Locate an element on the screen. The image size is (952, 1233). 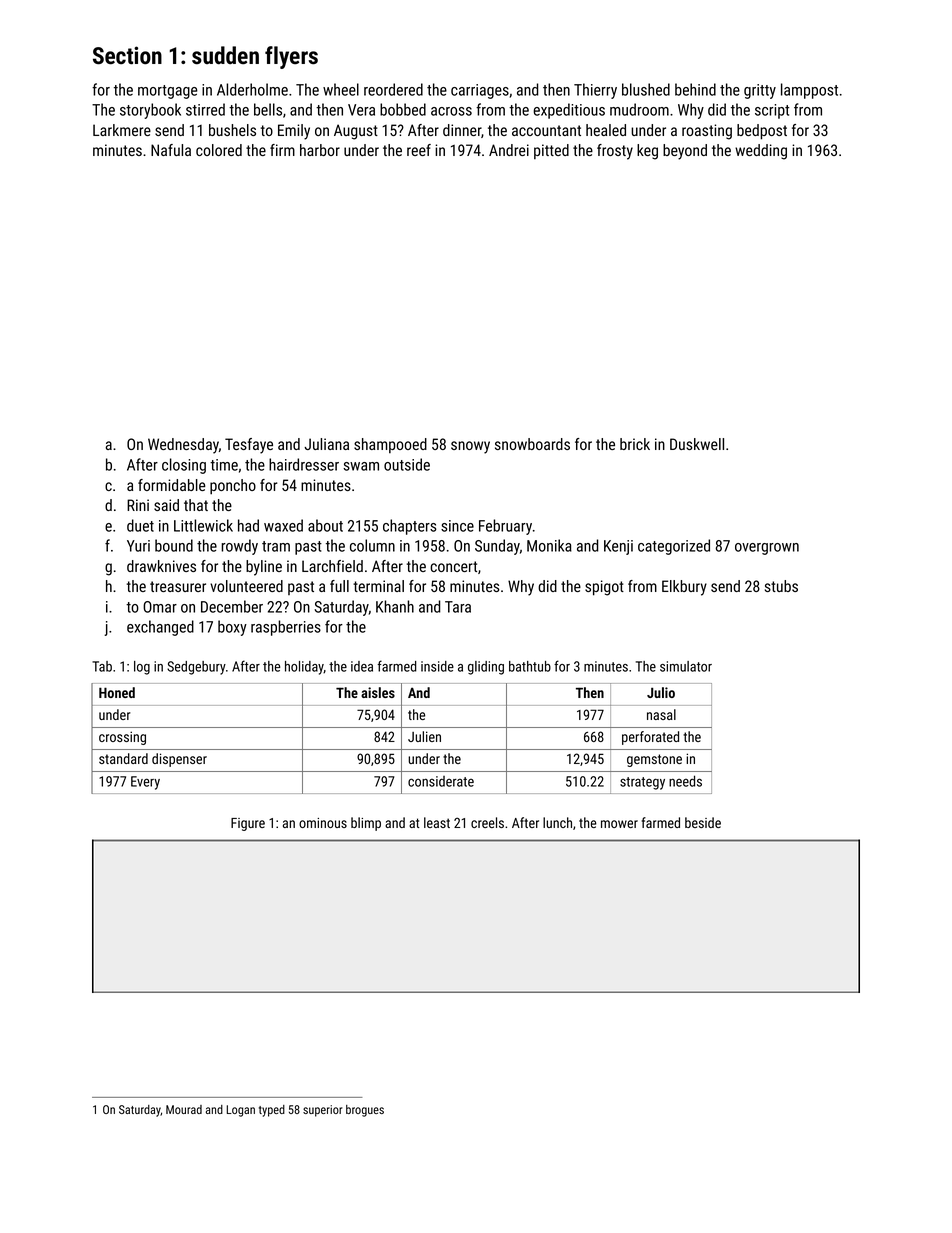
carriages is located at coordinates (480, 91).
